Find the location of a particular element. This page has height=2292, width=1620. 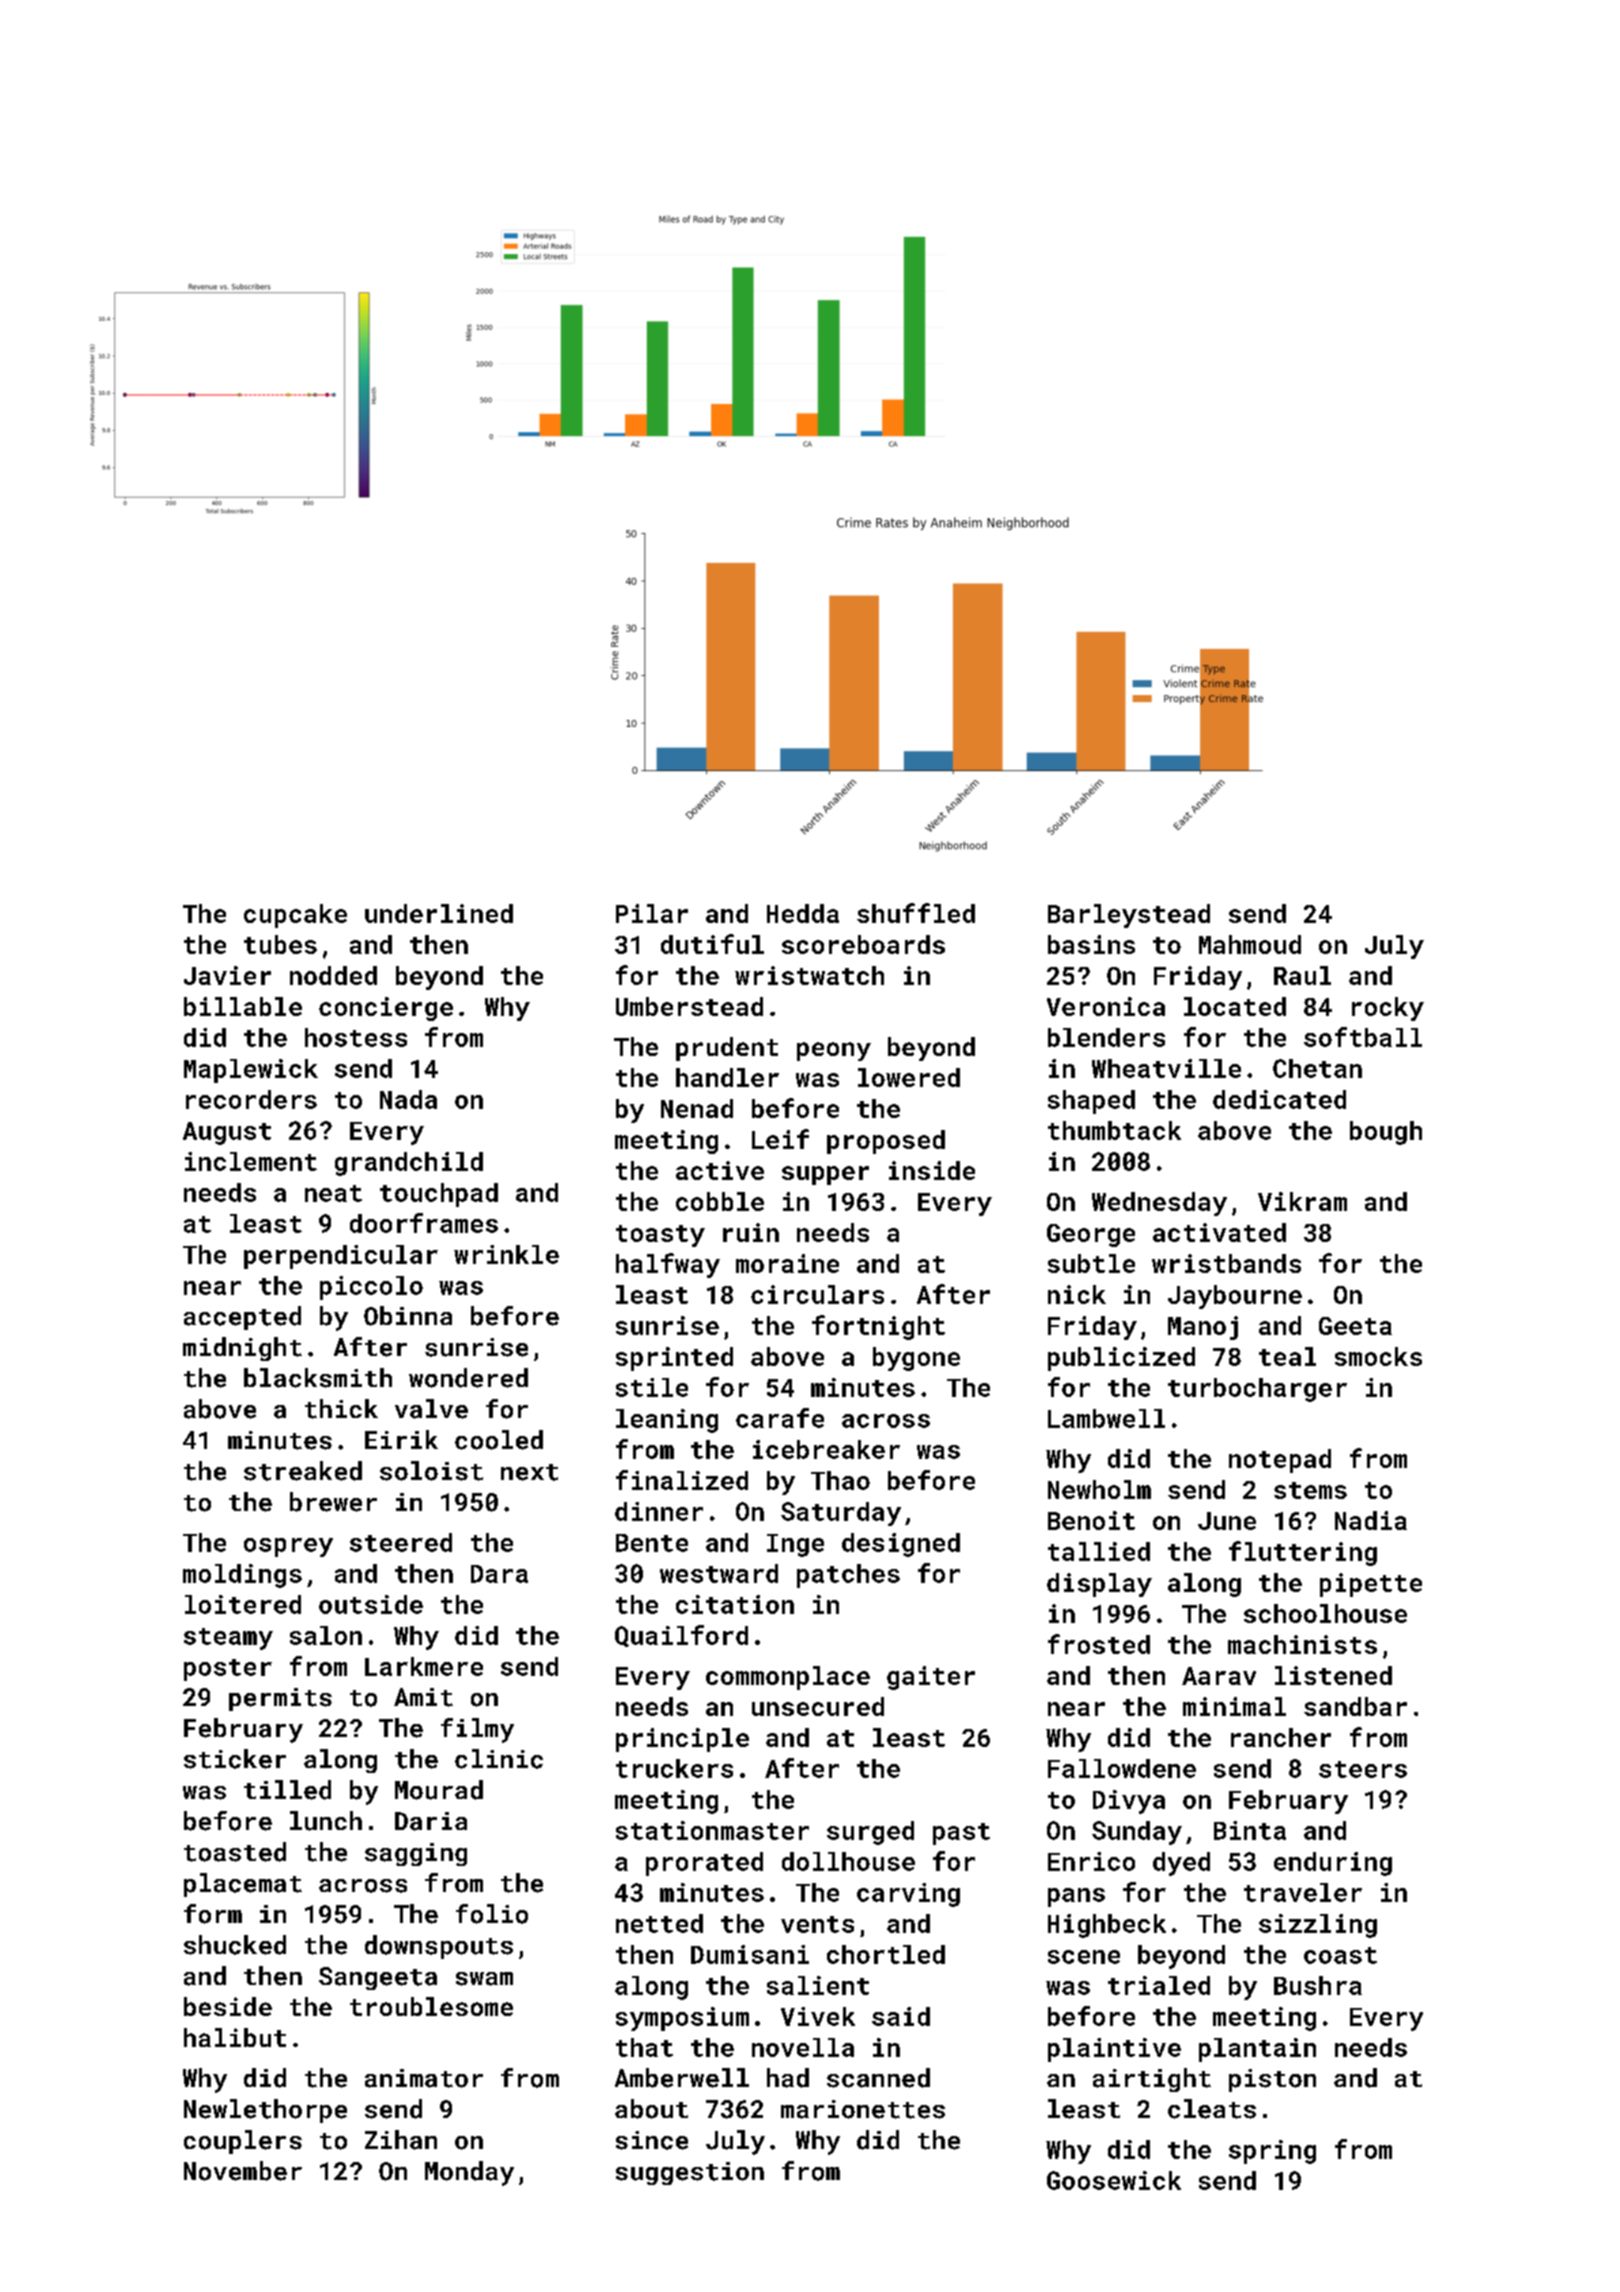

couplers is located at coordinates (243, 2142).
